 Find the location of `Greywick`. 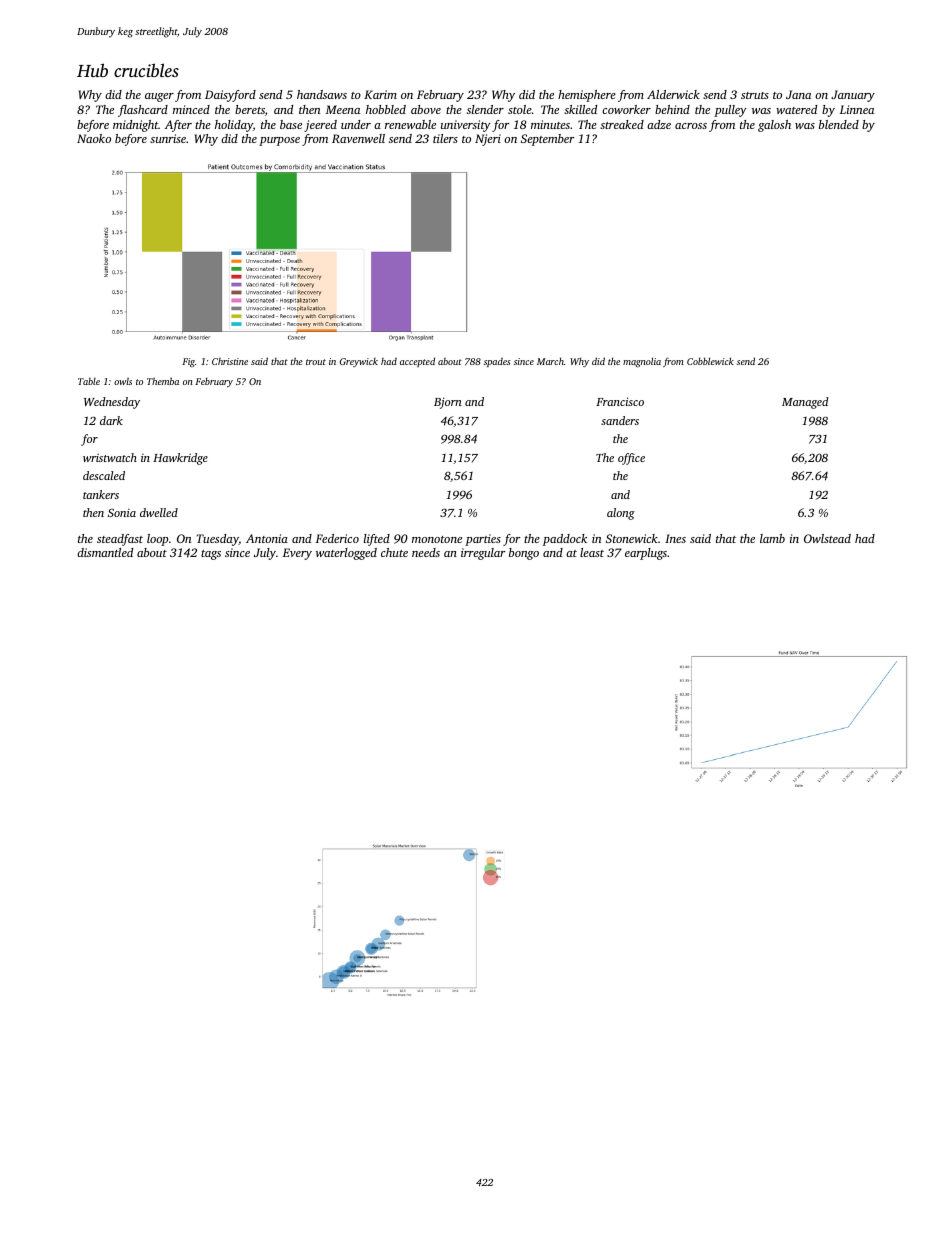

Greywick is located at coordinates (359, 362).
